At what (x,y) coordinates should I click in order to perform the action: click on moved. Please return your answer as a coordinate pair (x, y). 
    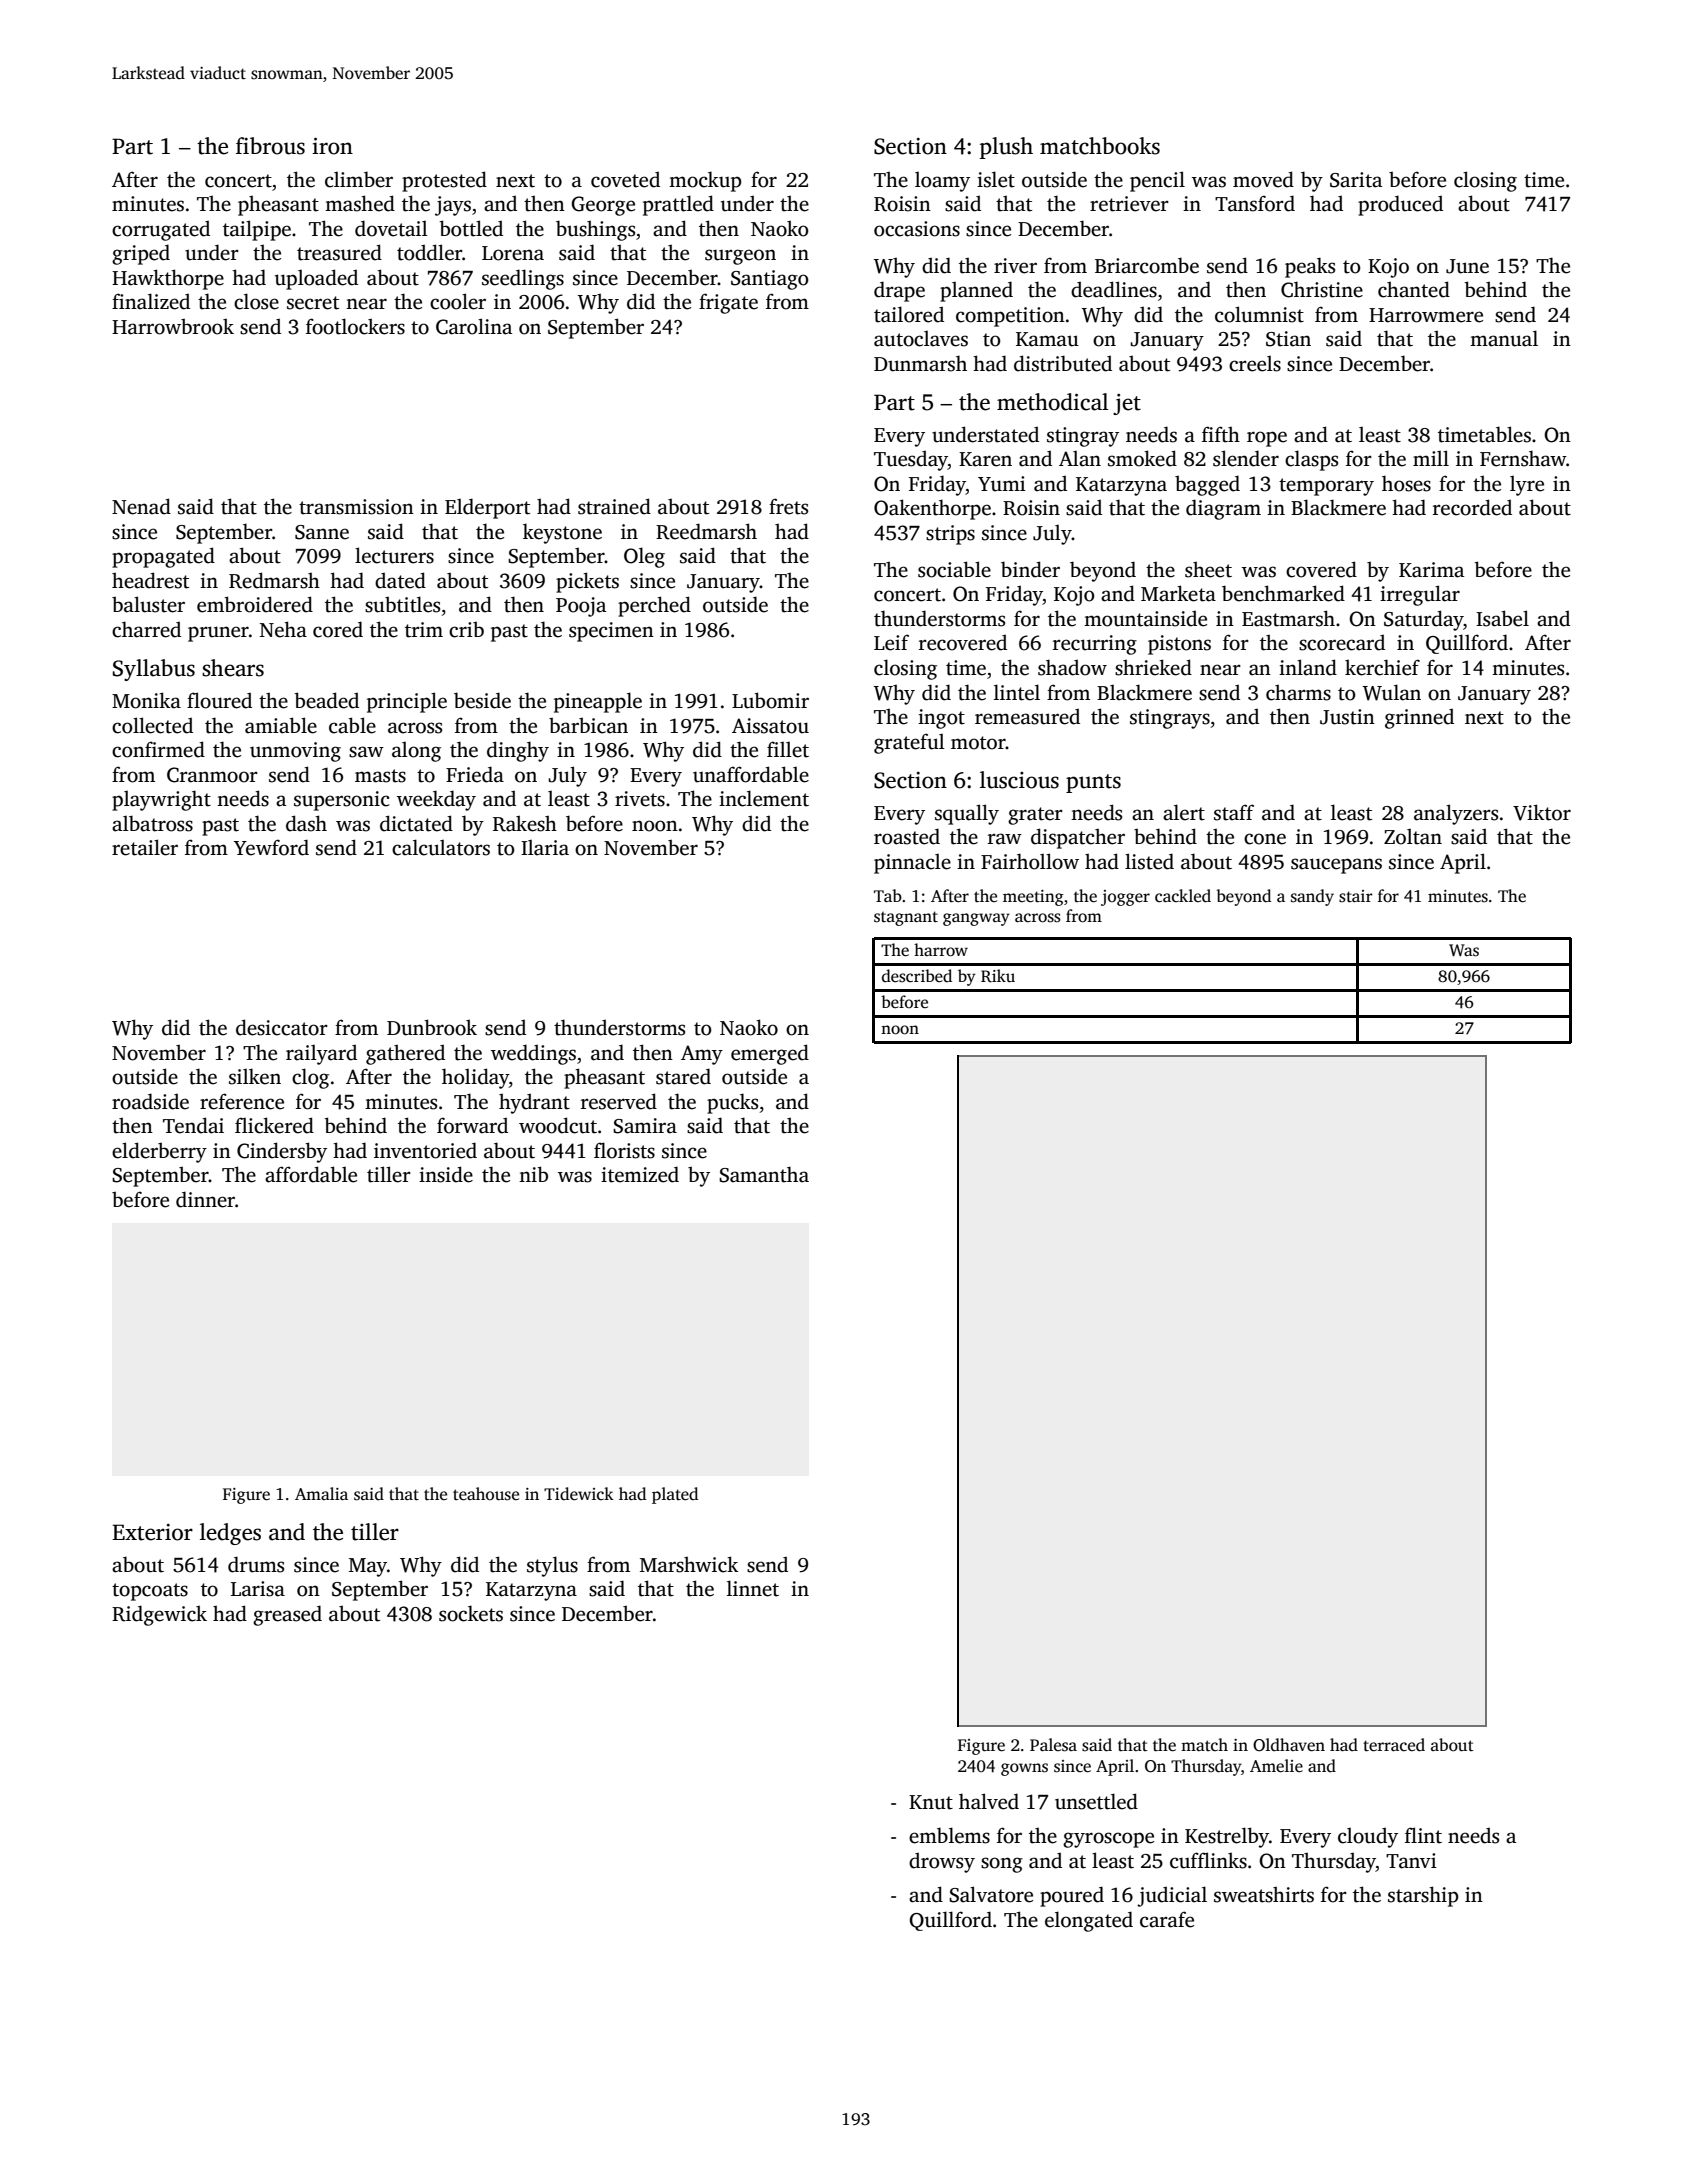
    Looking at the image, I should click on (1263, 179).
